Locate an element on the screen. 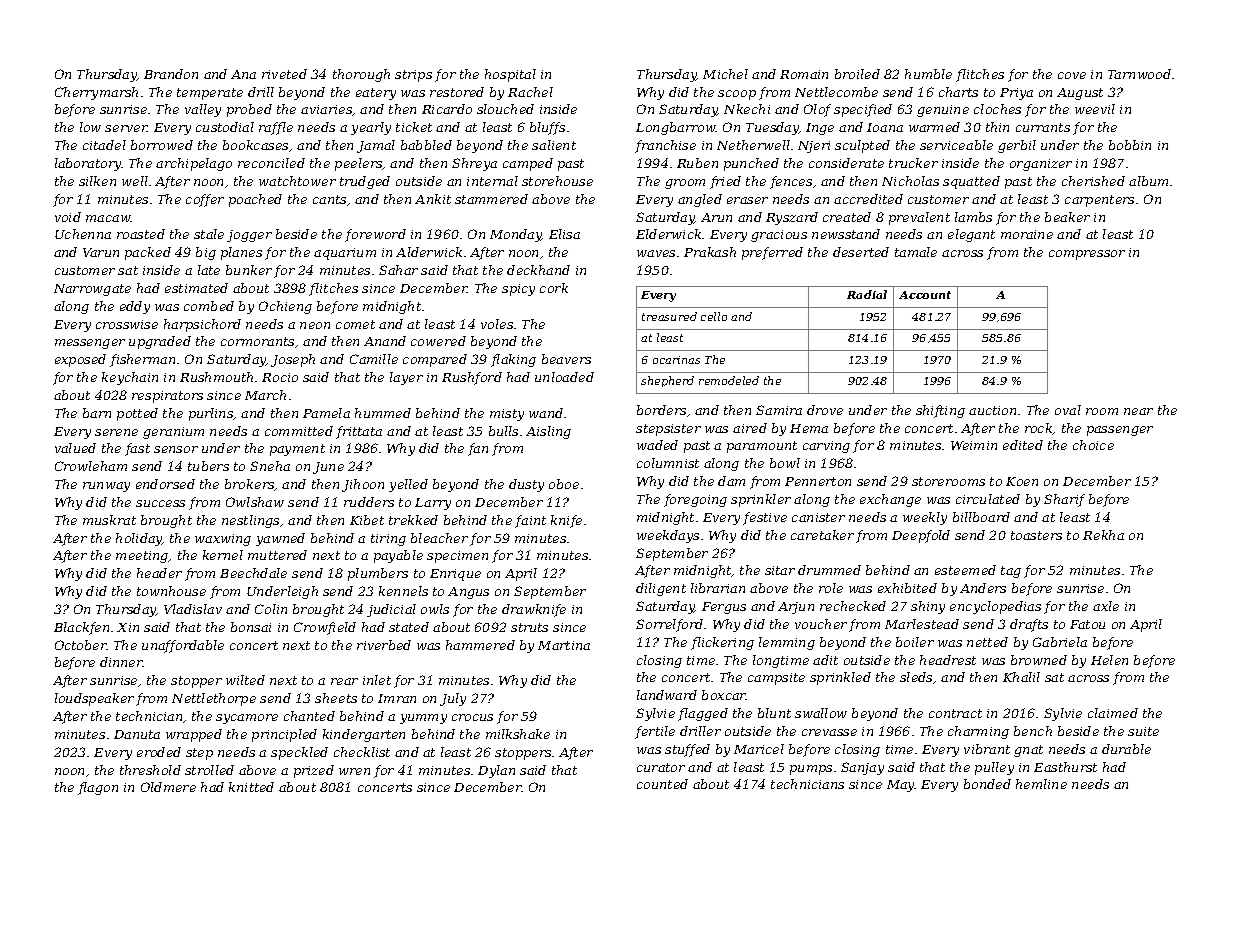 This screenshot has height=952, width=1233. beavers is located at coordinates (566, 359).
